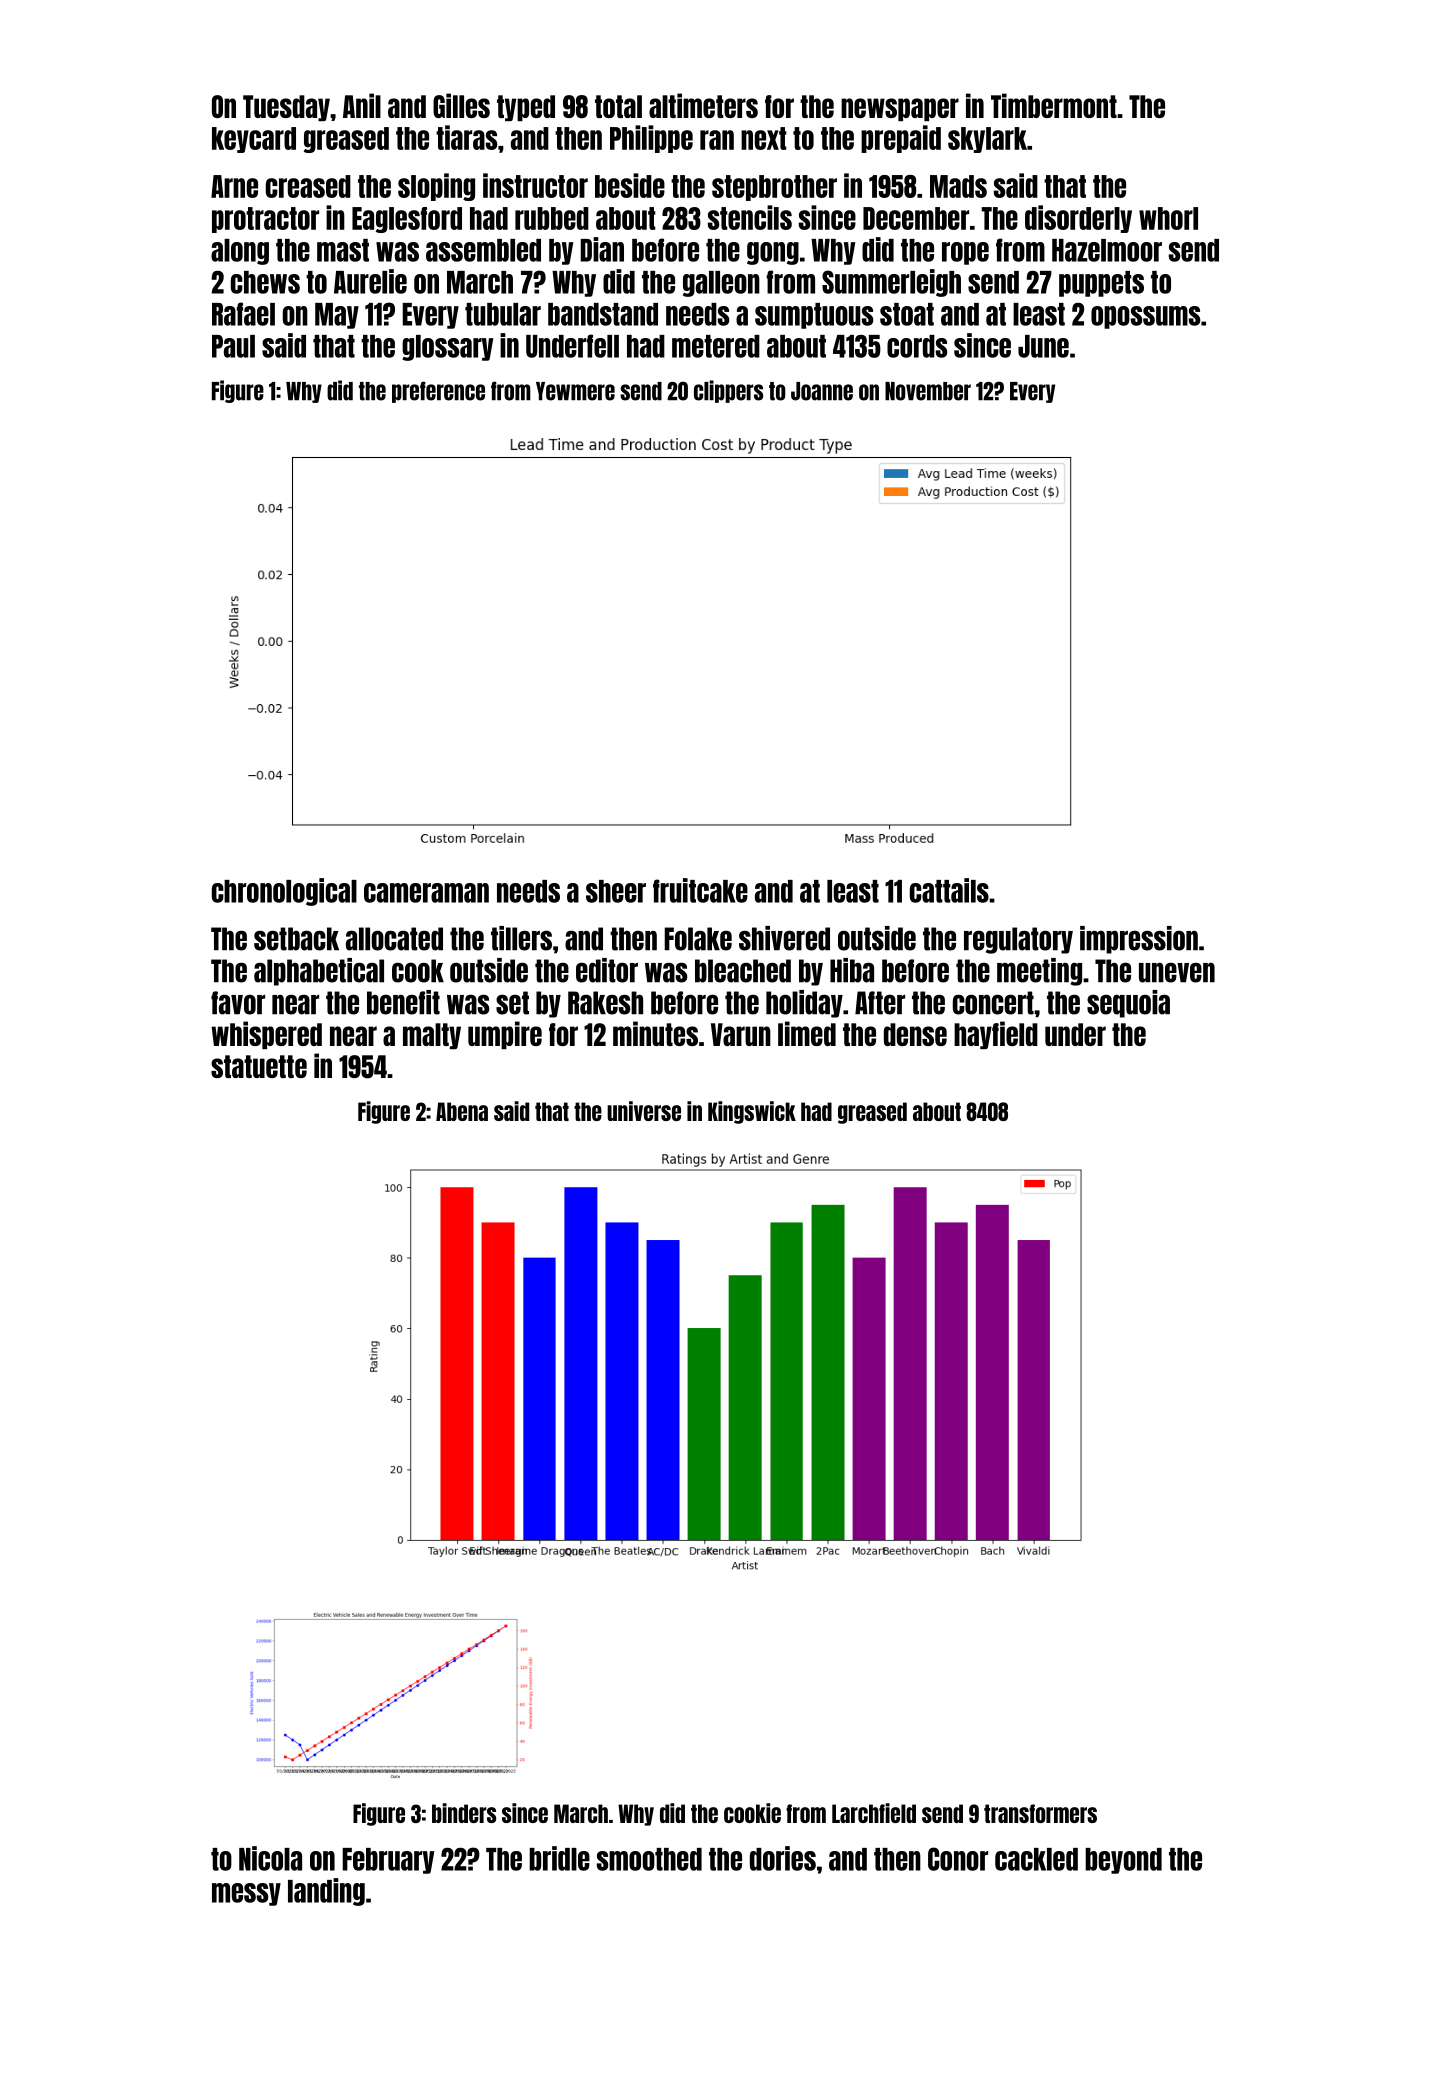 The height and width of the screenshot is (2100, 1450). Describe the element at coordinates (326, 1892) in the screenshot. I see `landing` at that location.
